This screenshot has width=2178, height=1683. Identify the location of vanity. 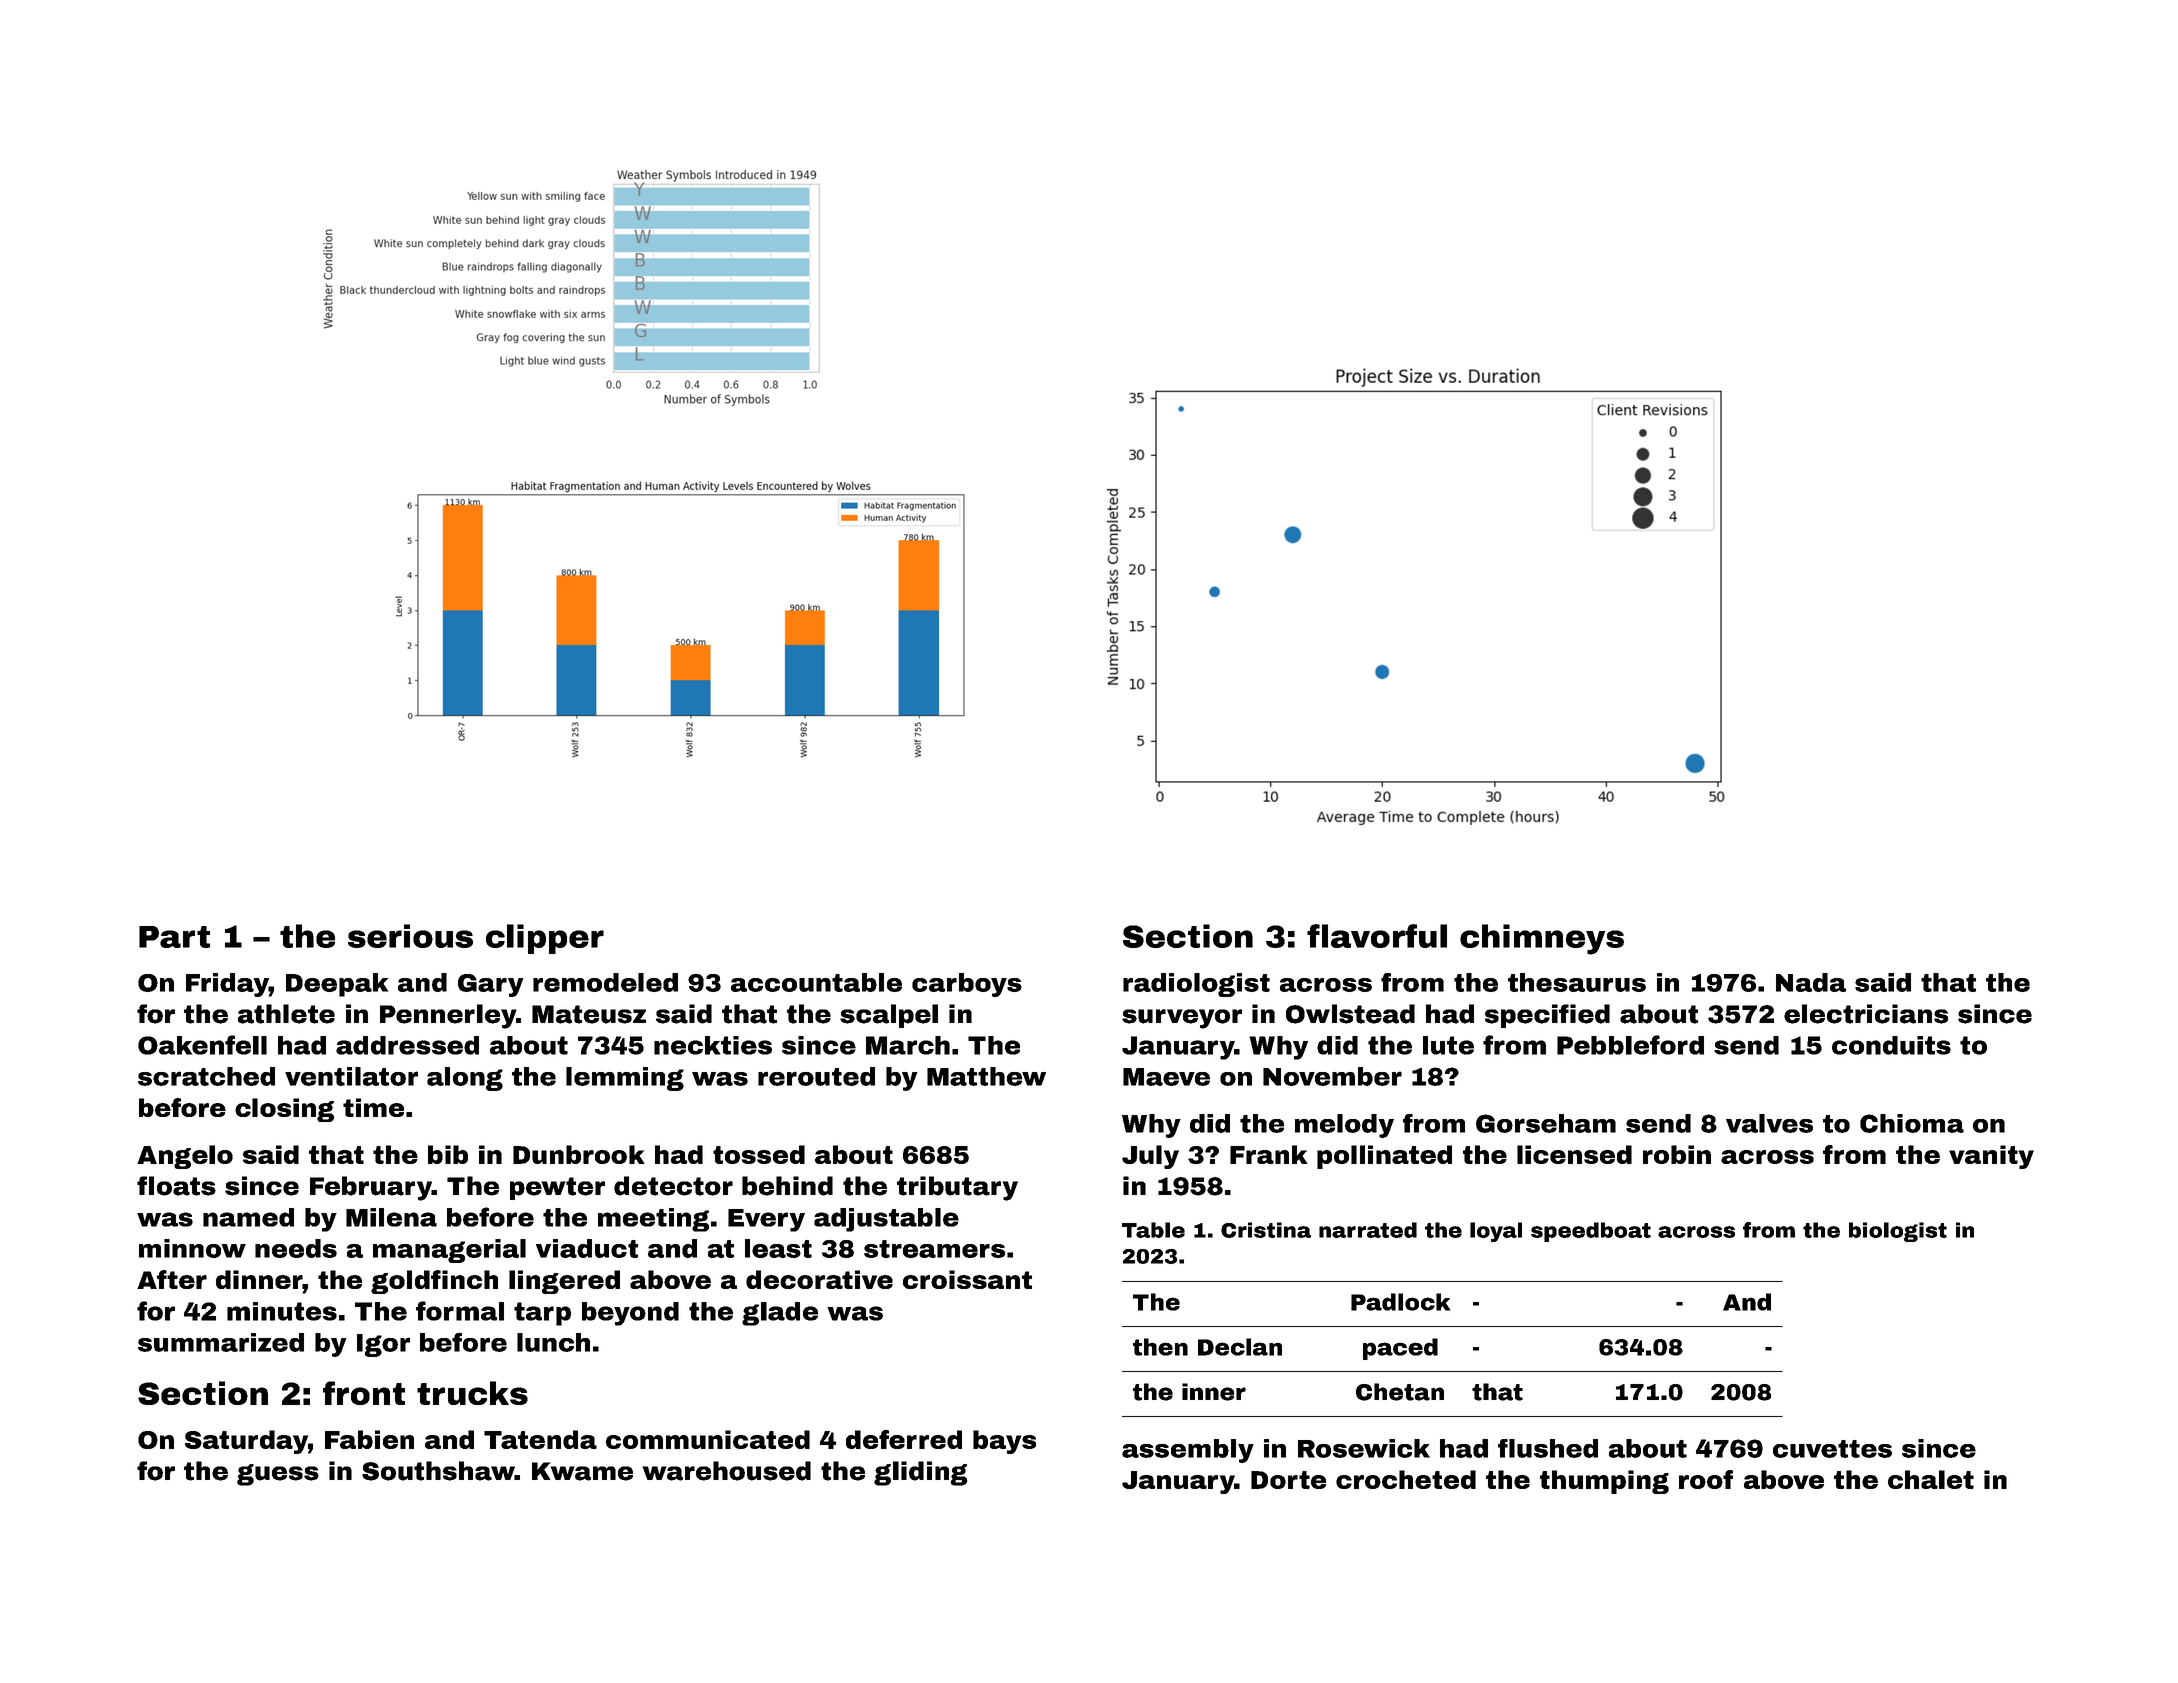
(1991, 1157).
